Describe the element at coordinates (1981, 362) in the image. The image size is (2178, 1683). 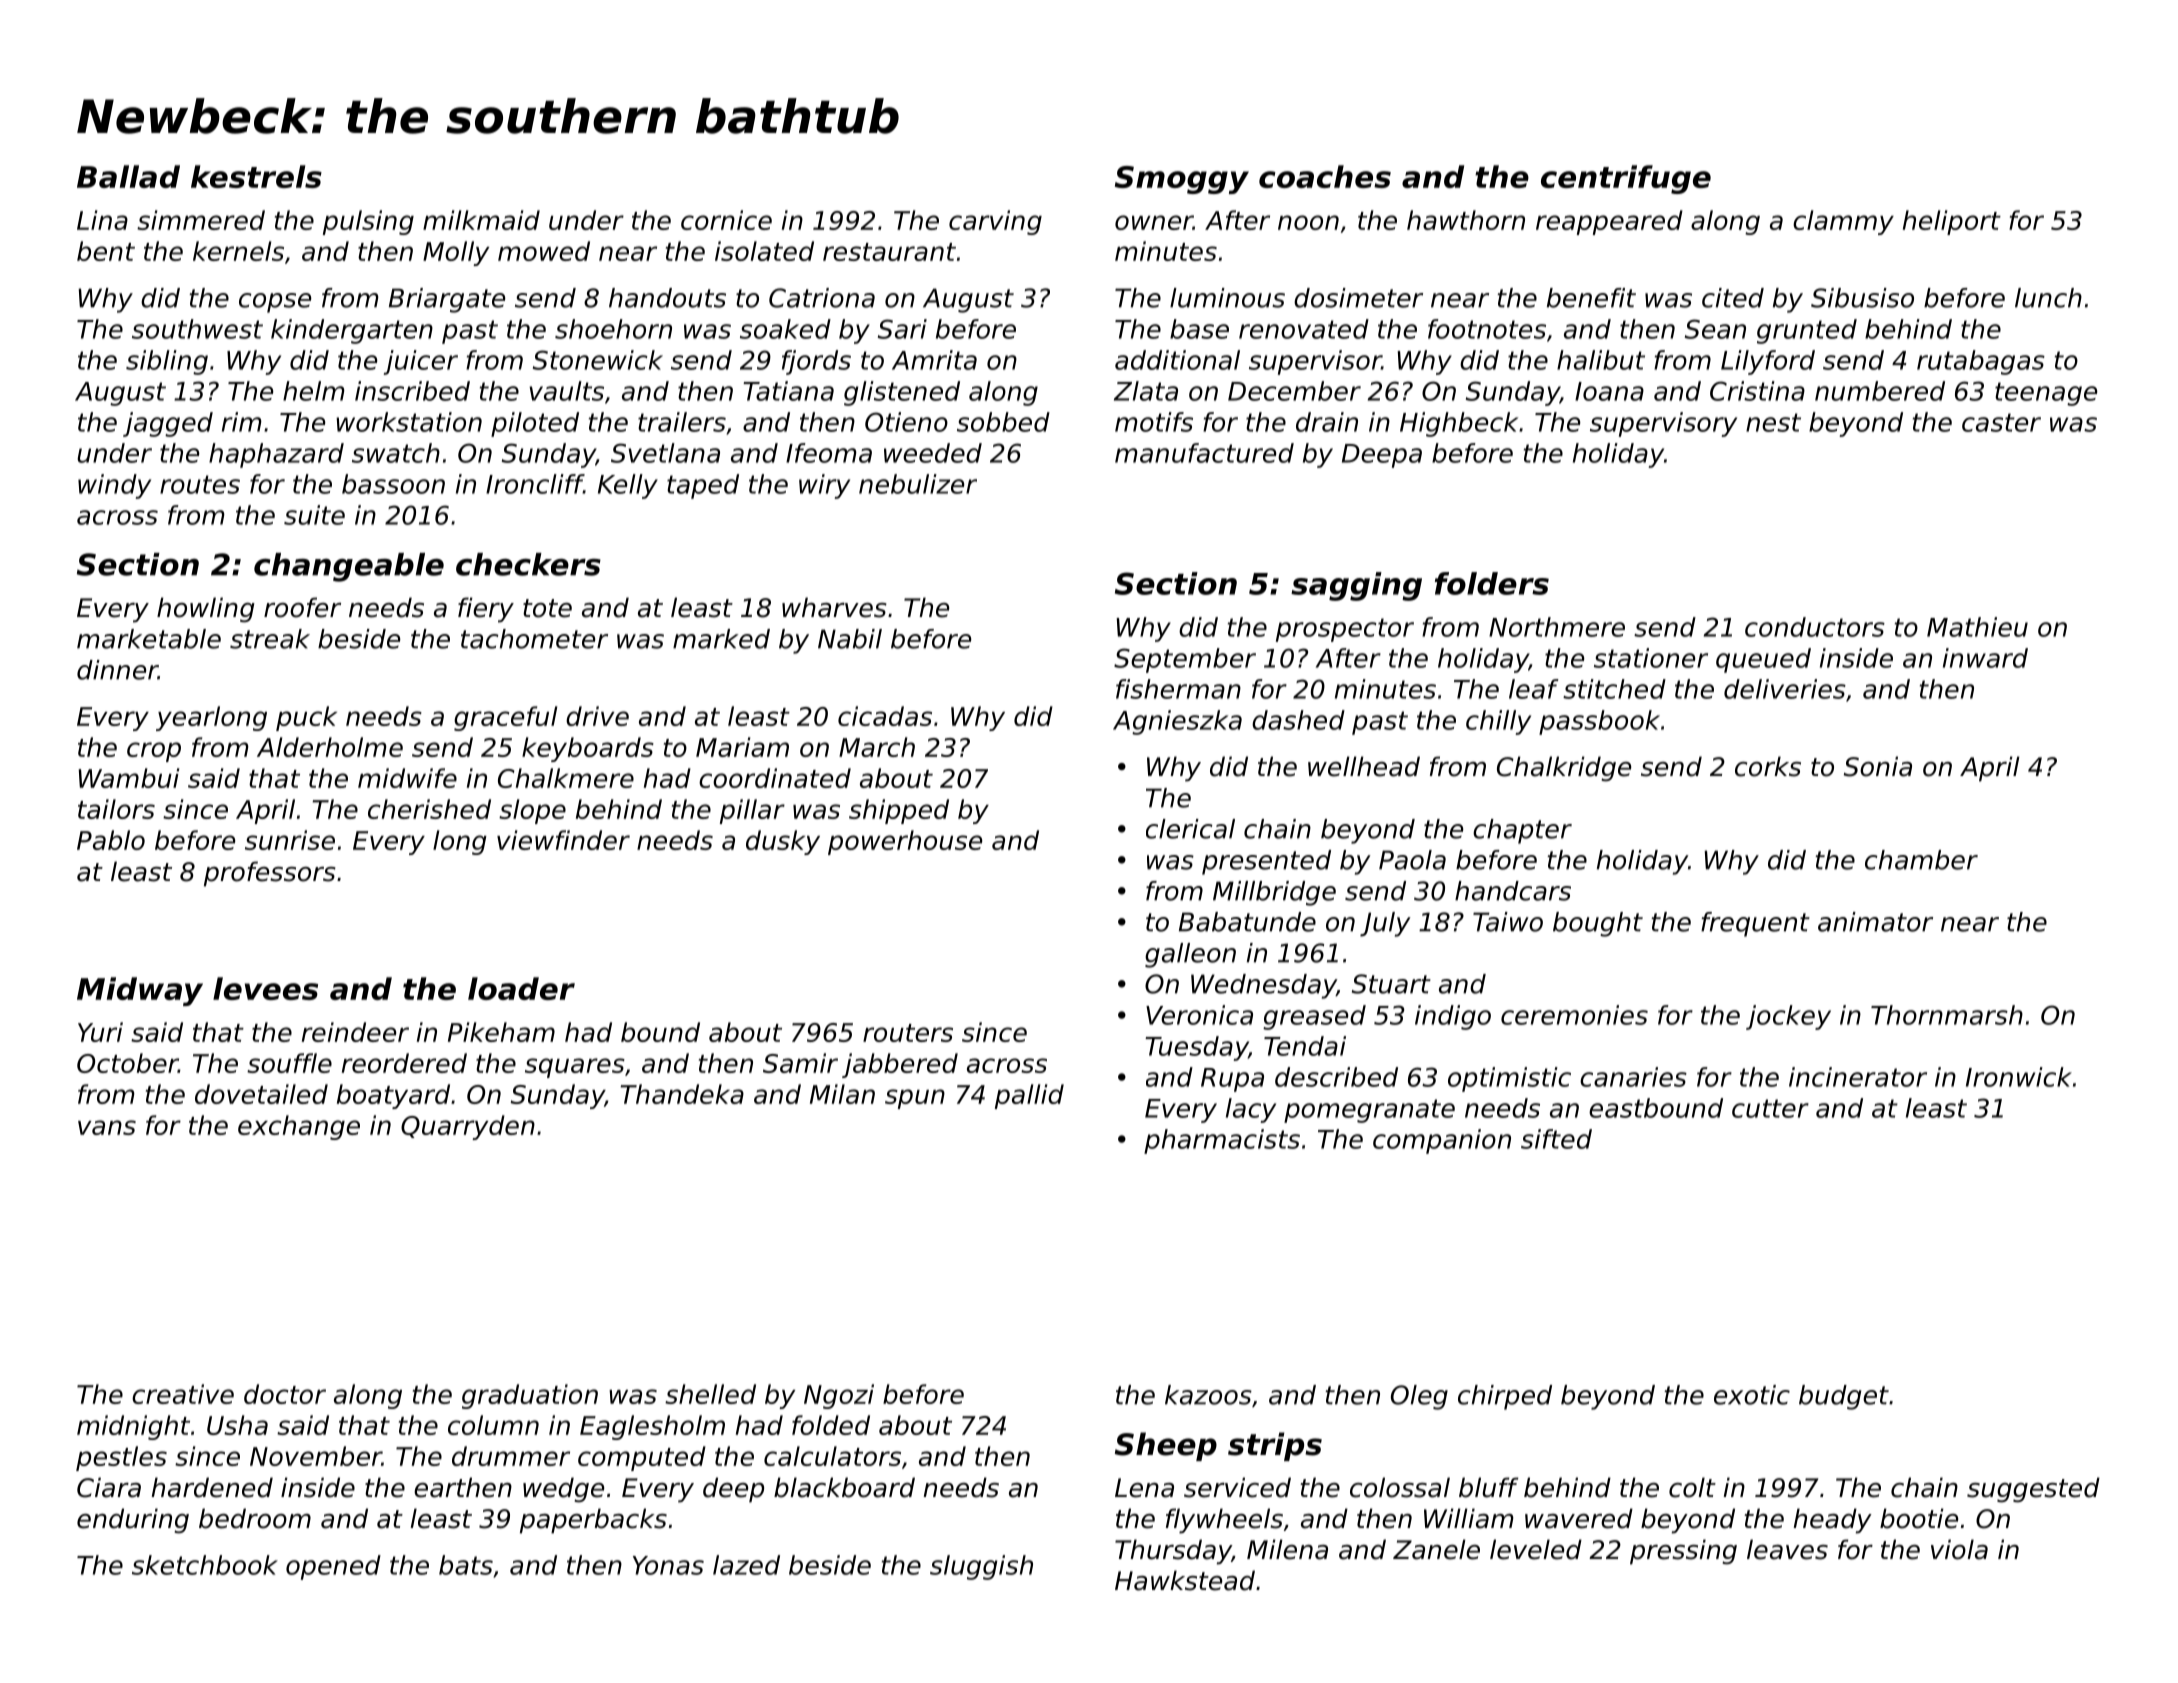
I see `rutabagas` at that location.
